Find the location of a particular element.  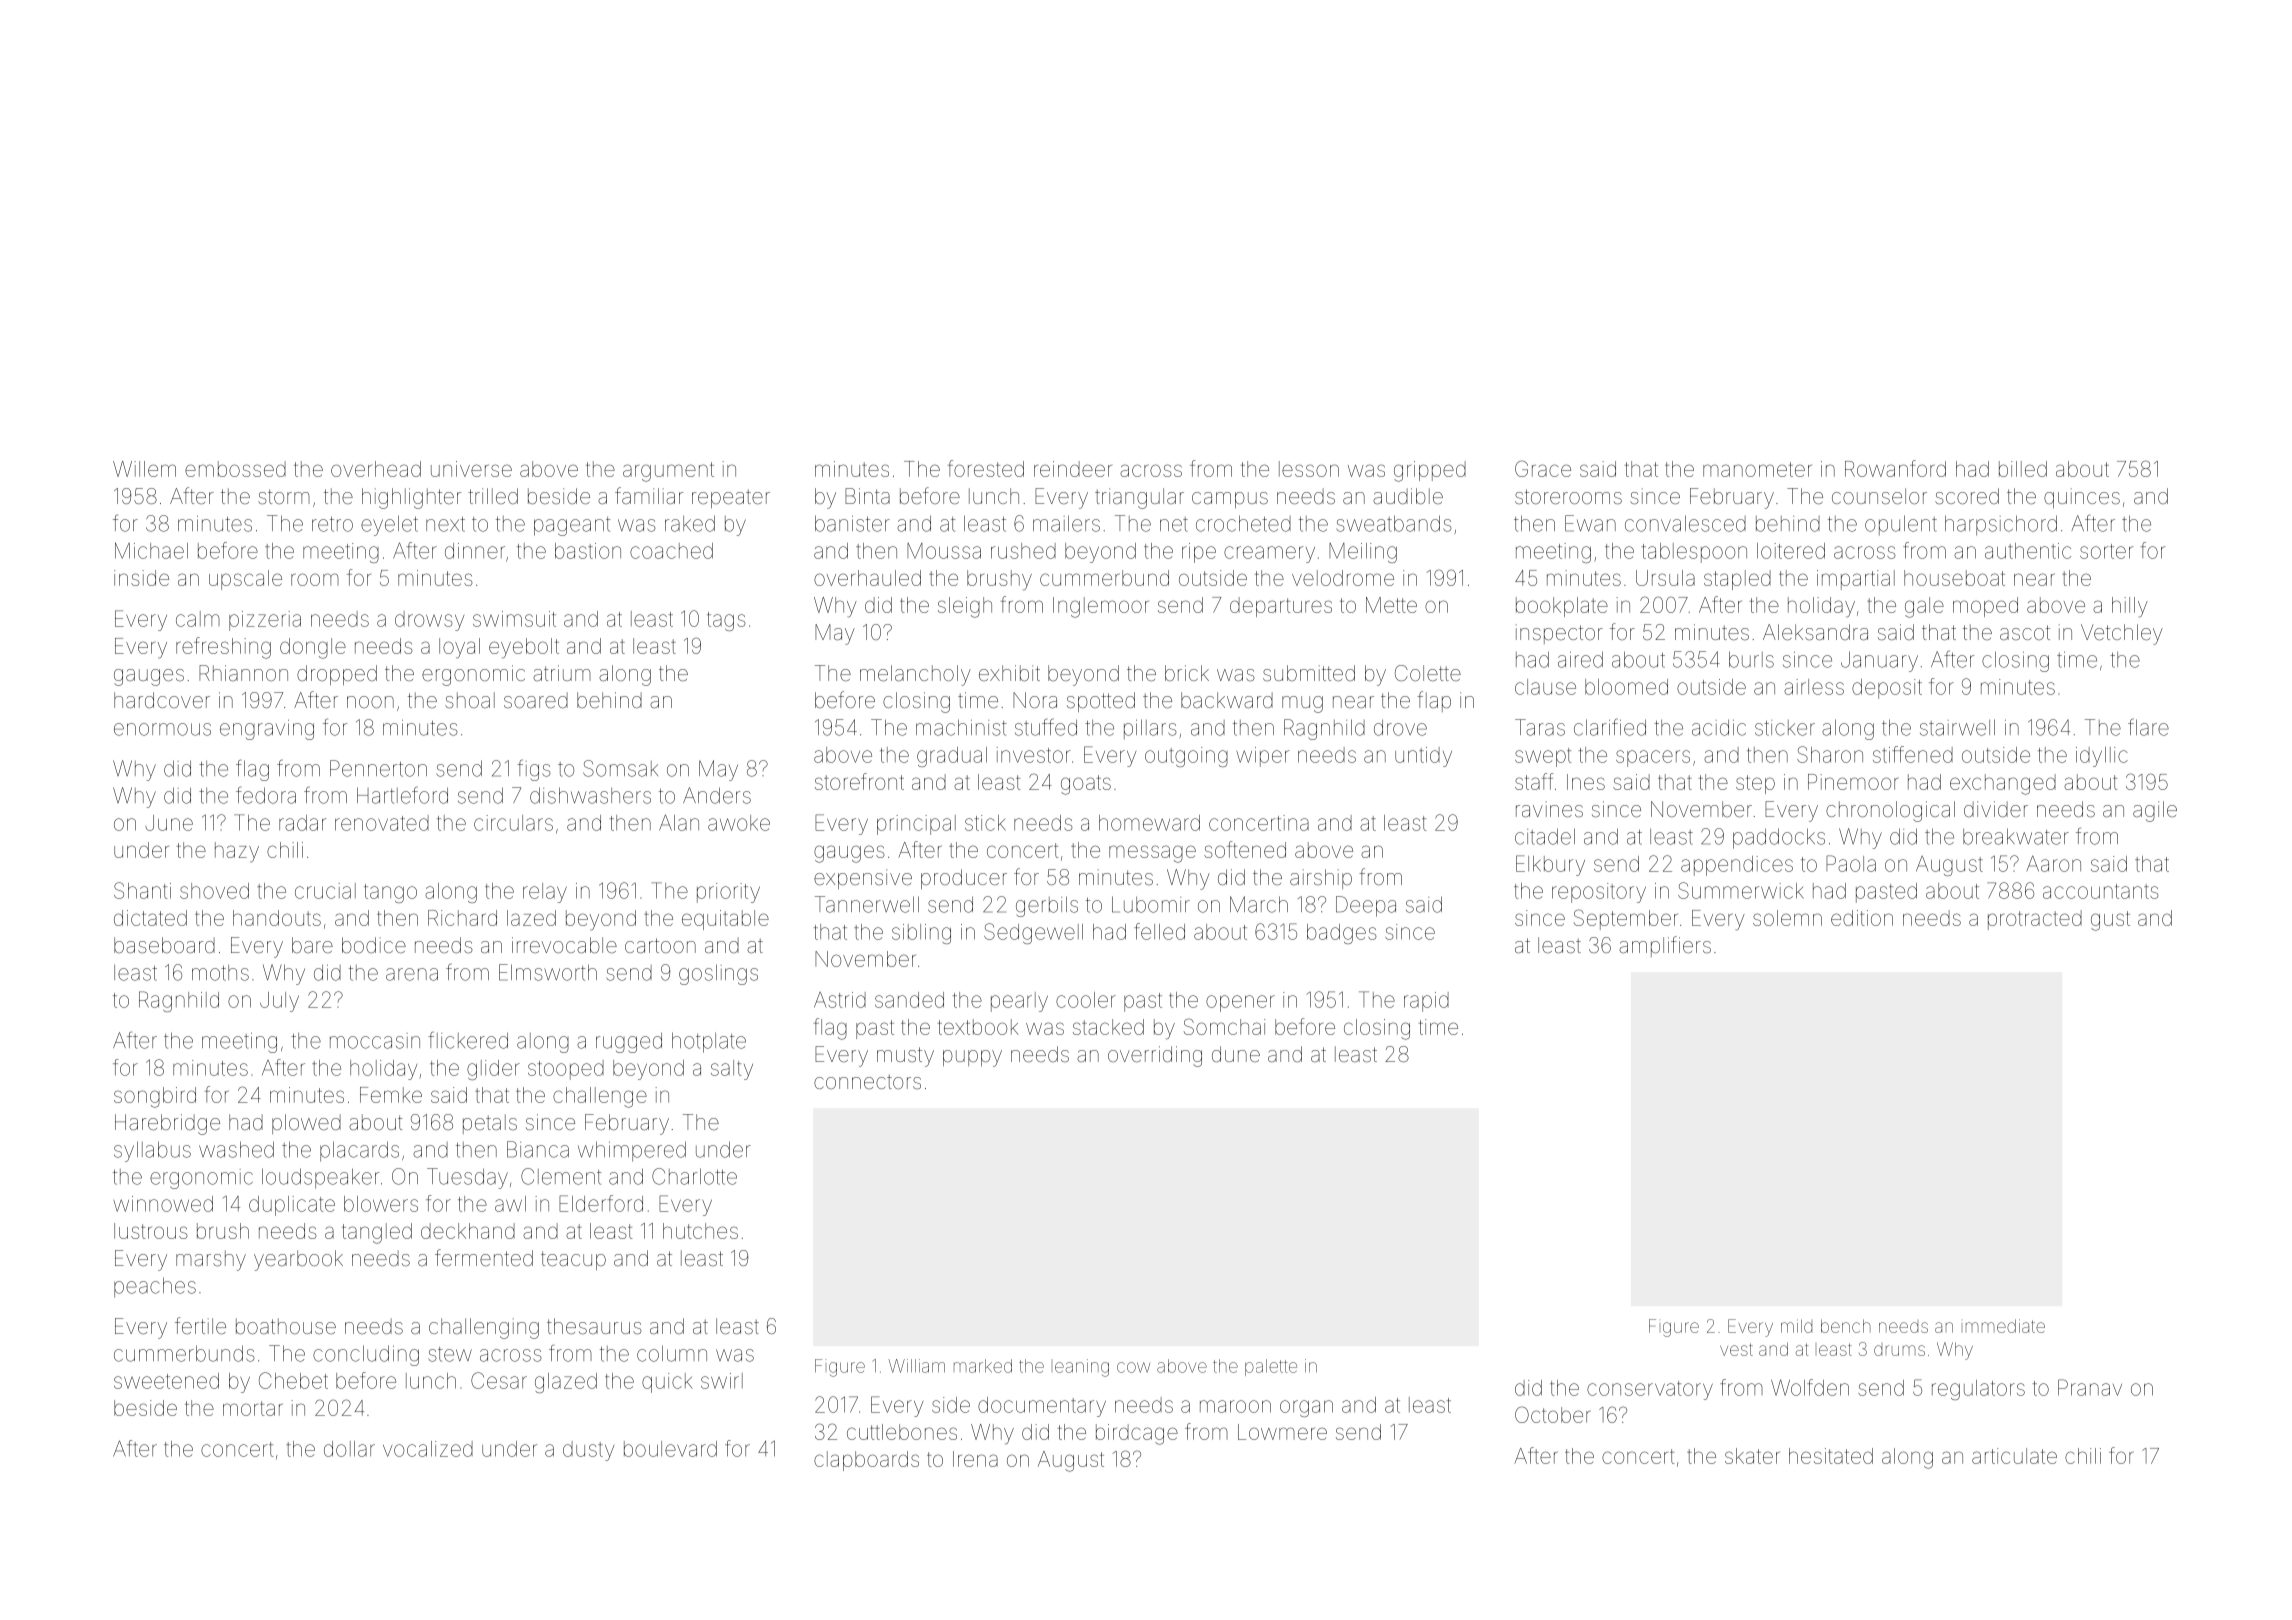

dune is located at coordinates (1236, 1054).
